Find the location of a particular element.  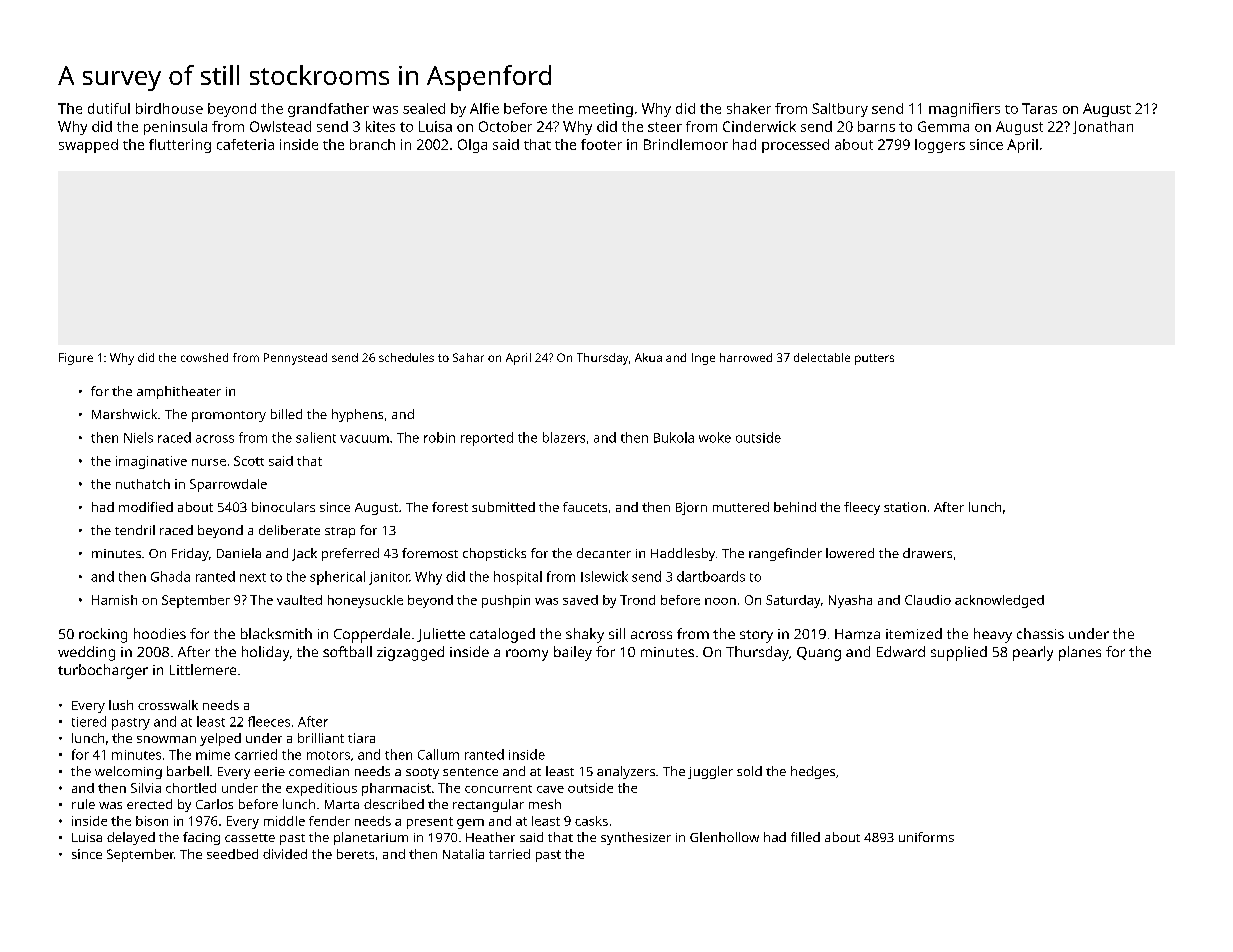

putters is located at coordinates (874, 359).
